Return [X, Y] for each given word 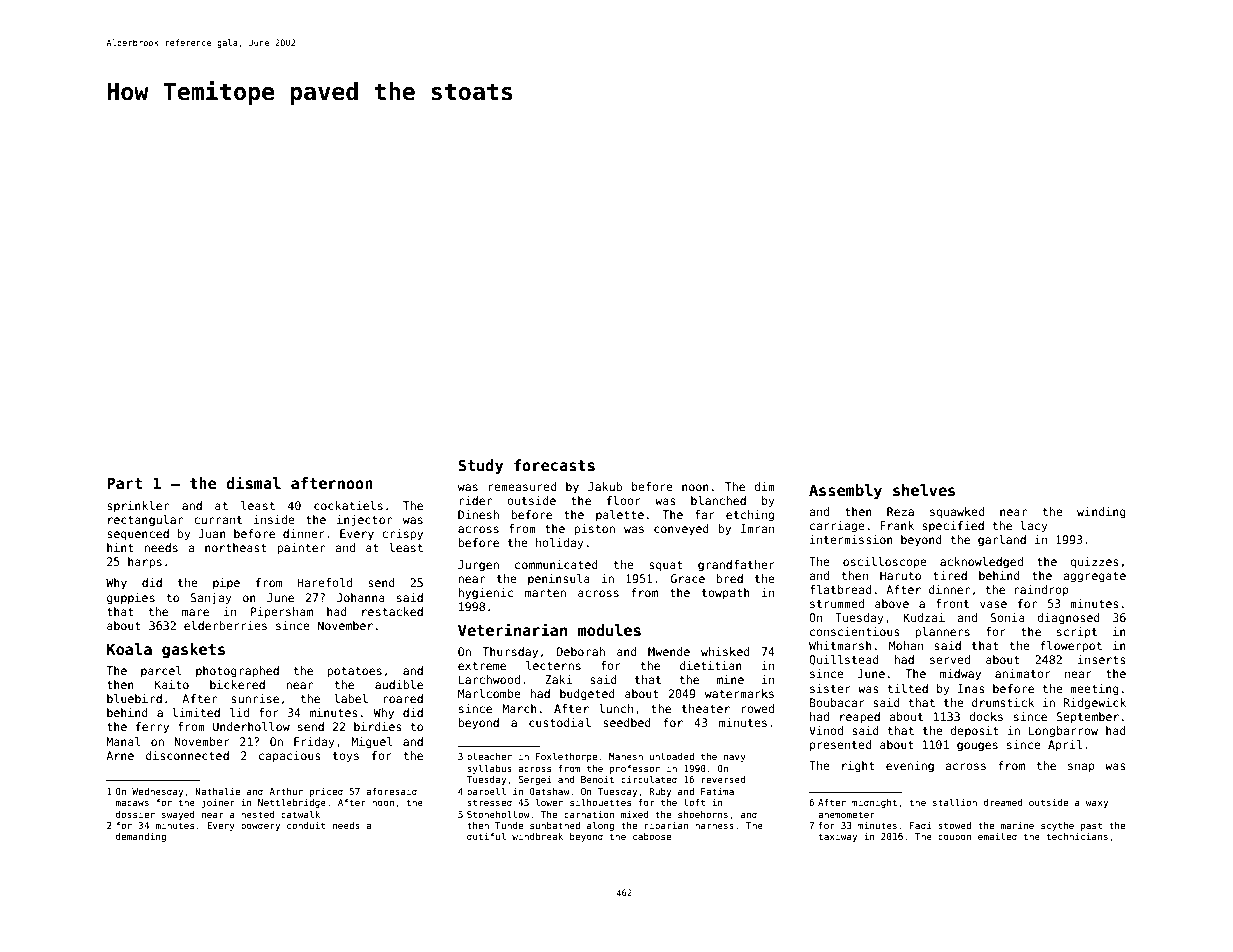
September [1087, 718]
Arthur [286, 791]
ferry [152, 728]
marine [1017, 825]
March [519, 708]
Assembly [845, 491]
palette [620, 515]
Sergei [535, 780]
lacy [1034, 527]
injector [364, 521]
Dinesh [478, 514]
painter [301, 549]
